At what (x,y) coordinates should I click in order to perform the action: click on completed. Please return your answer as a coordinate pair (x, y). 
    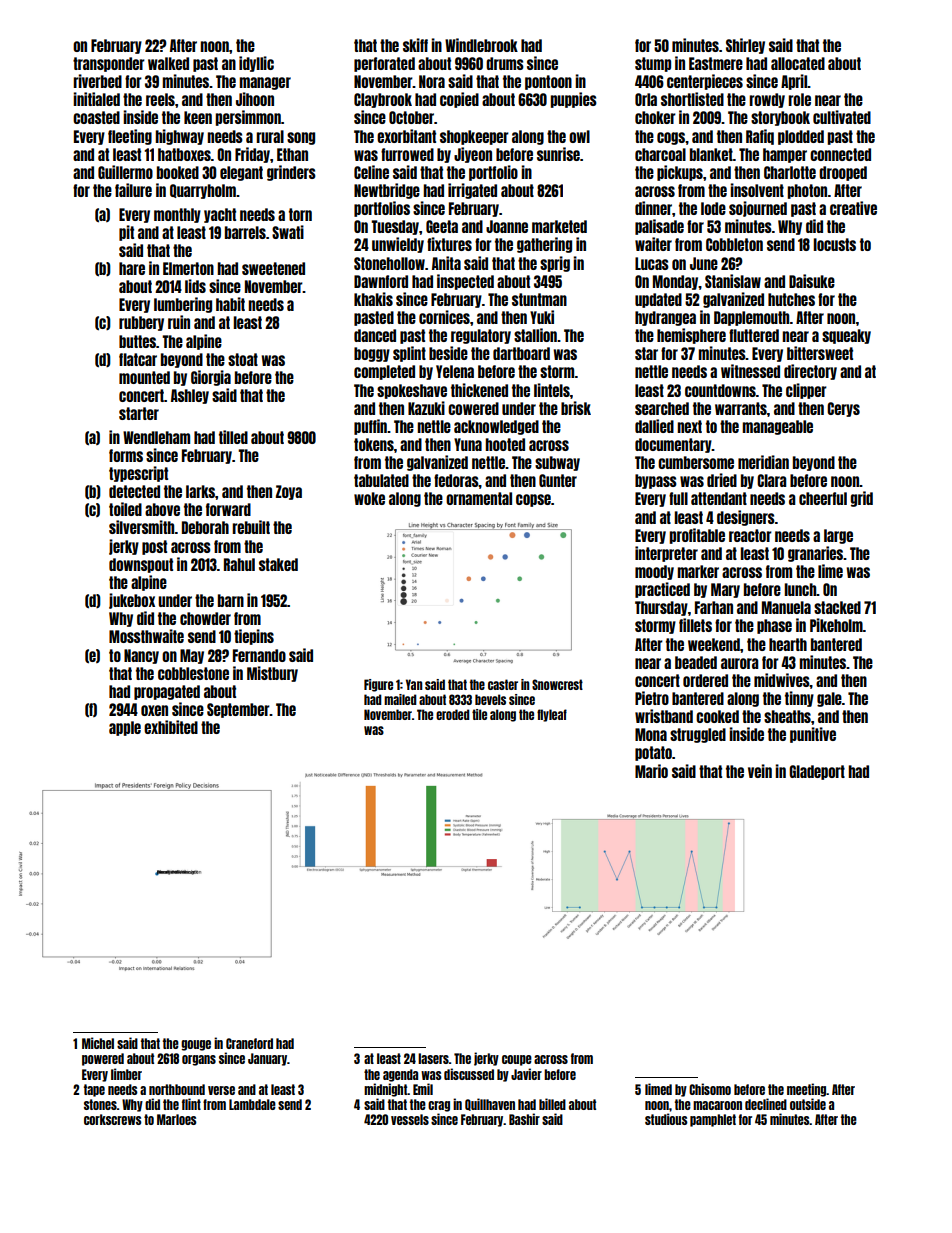
    Looking at the image, I should click on (384, 372).
